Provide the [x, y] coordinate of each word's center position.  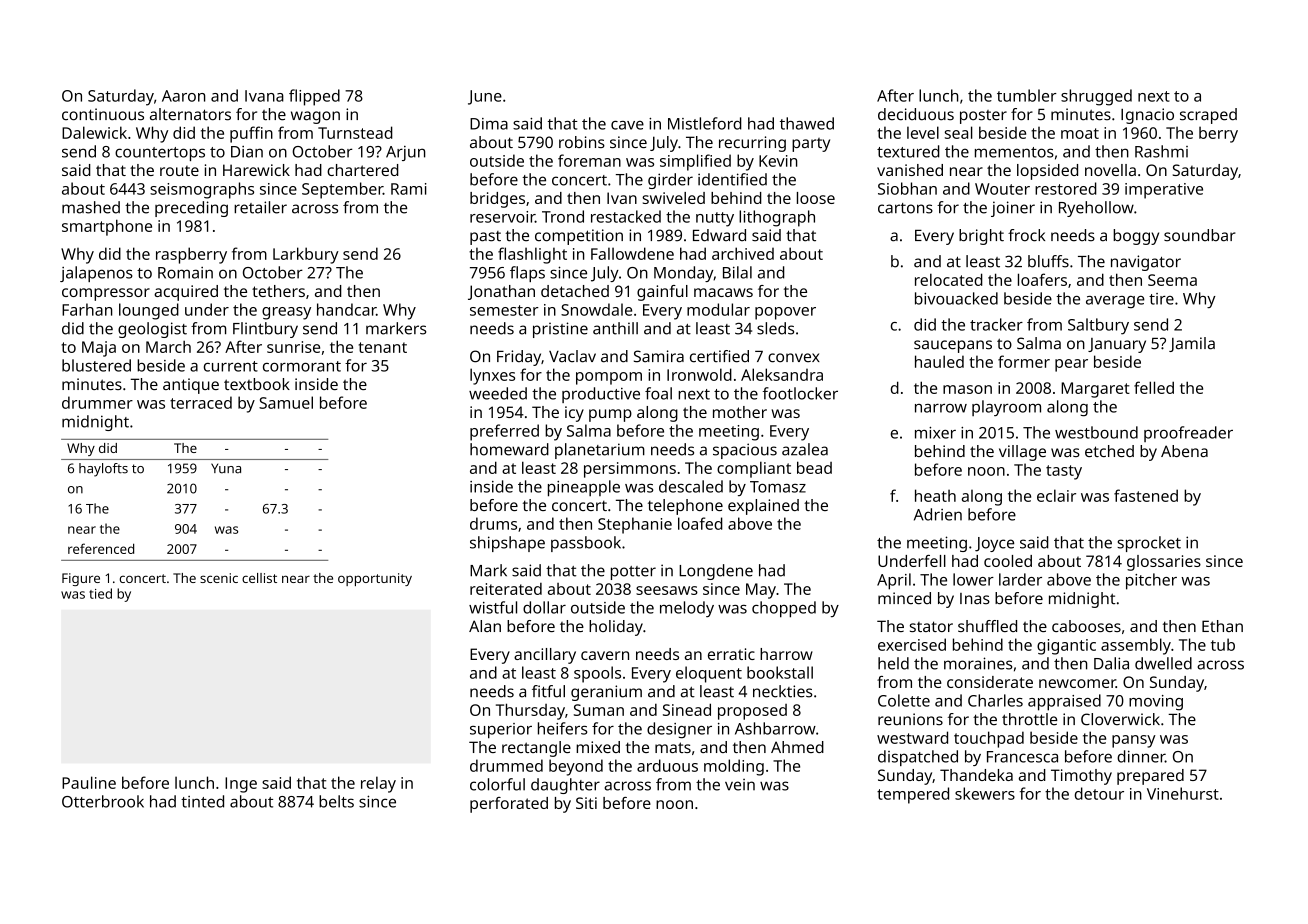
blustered [96, 365]
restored [1066, 188]
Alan [485, 626]
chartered [363, 170]
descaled [691, 486]
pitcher [1151, 581]
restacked [626, 216]
